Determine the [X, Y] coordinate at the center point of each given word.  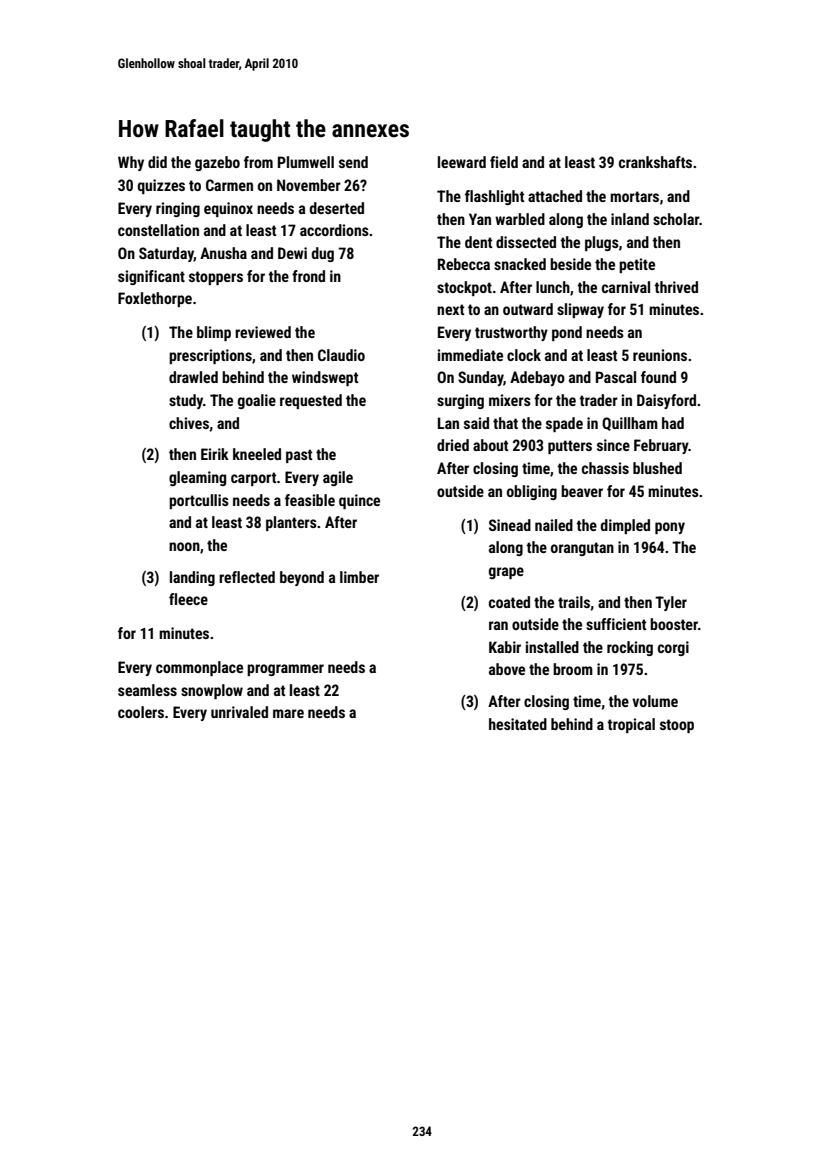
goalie [257, 401]
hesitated [518, 724]
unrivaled [239, 712]
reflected [247, 577]
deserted [337, 208]
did [157, 162]
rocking [630, 648]
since [613, 445]
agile [338, 478]
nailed [554, 525]
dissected [526, 242]
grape [506, 573]
